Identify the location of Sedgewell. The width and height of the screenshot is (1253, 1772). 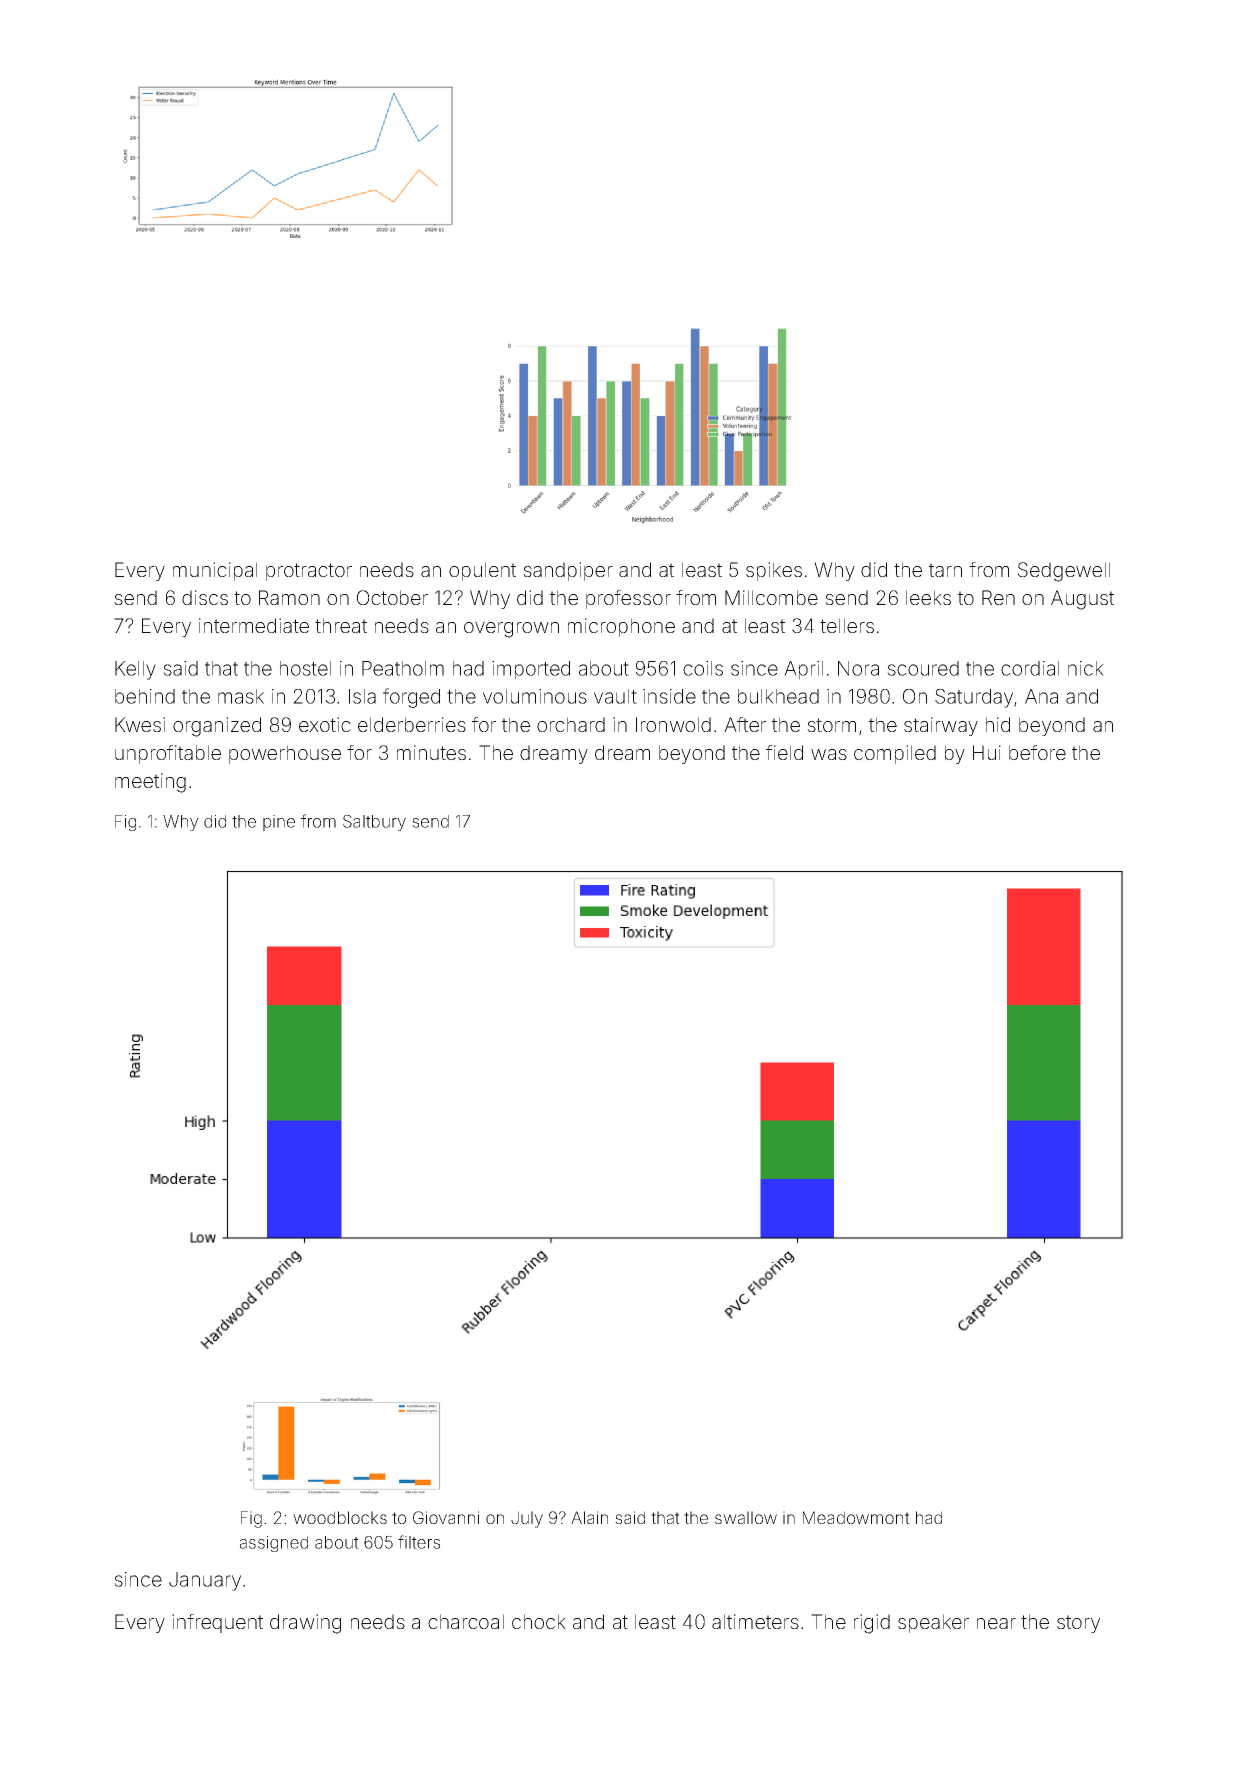
(1064, 572).
